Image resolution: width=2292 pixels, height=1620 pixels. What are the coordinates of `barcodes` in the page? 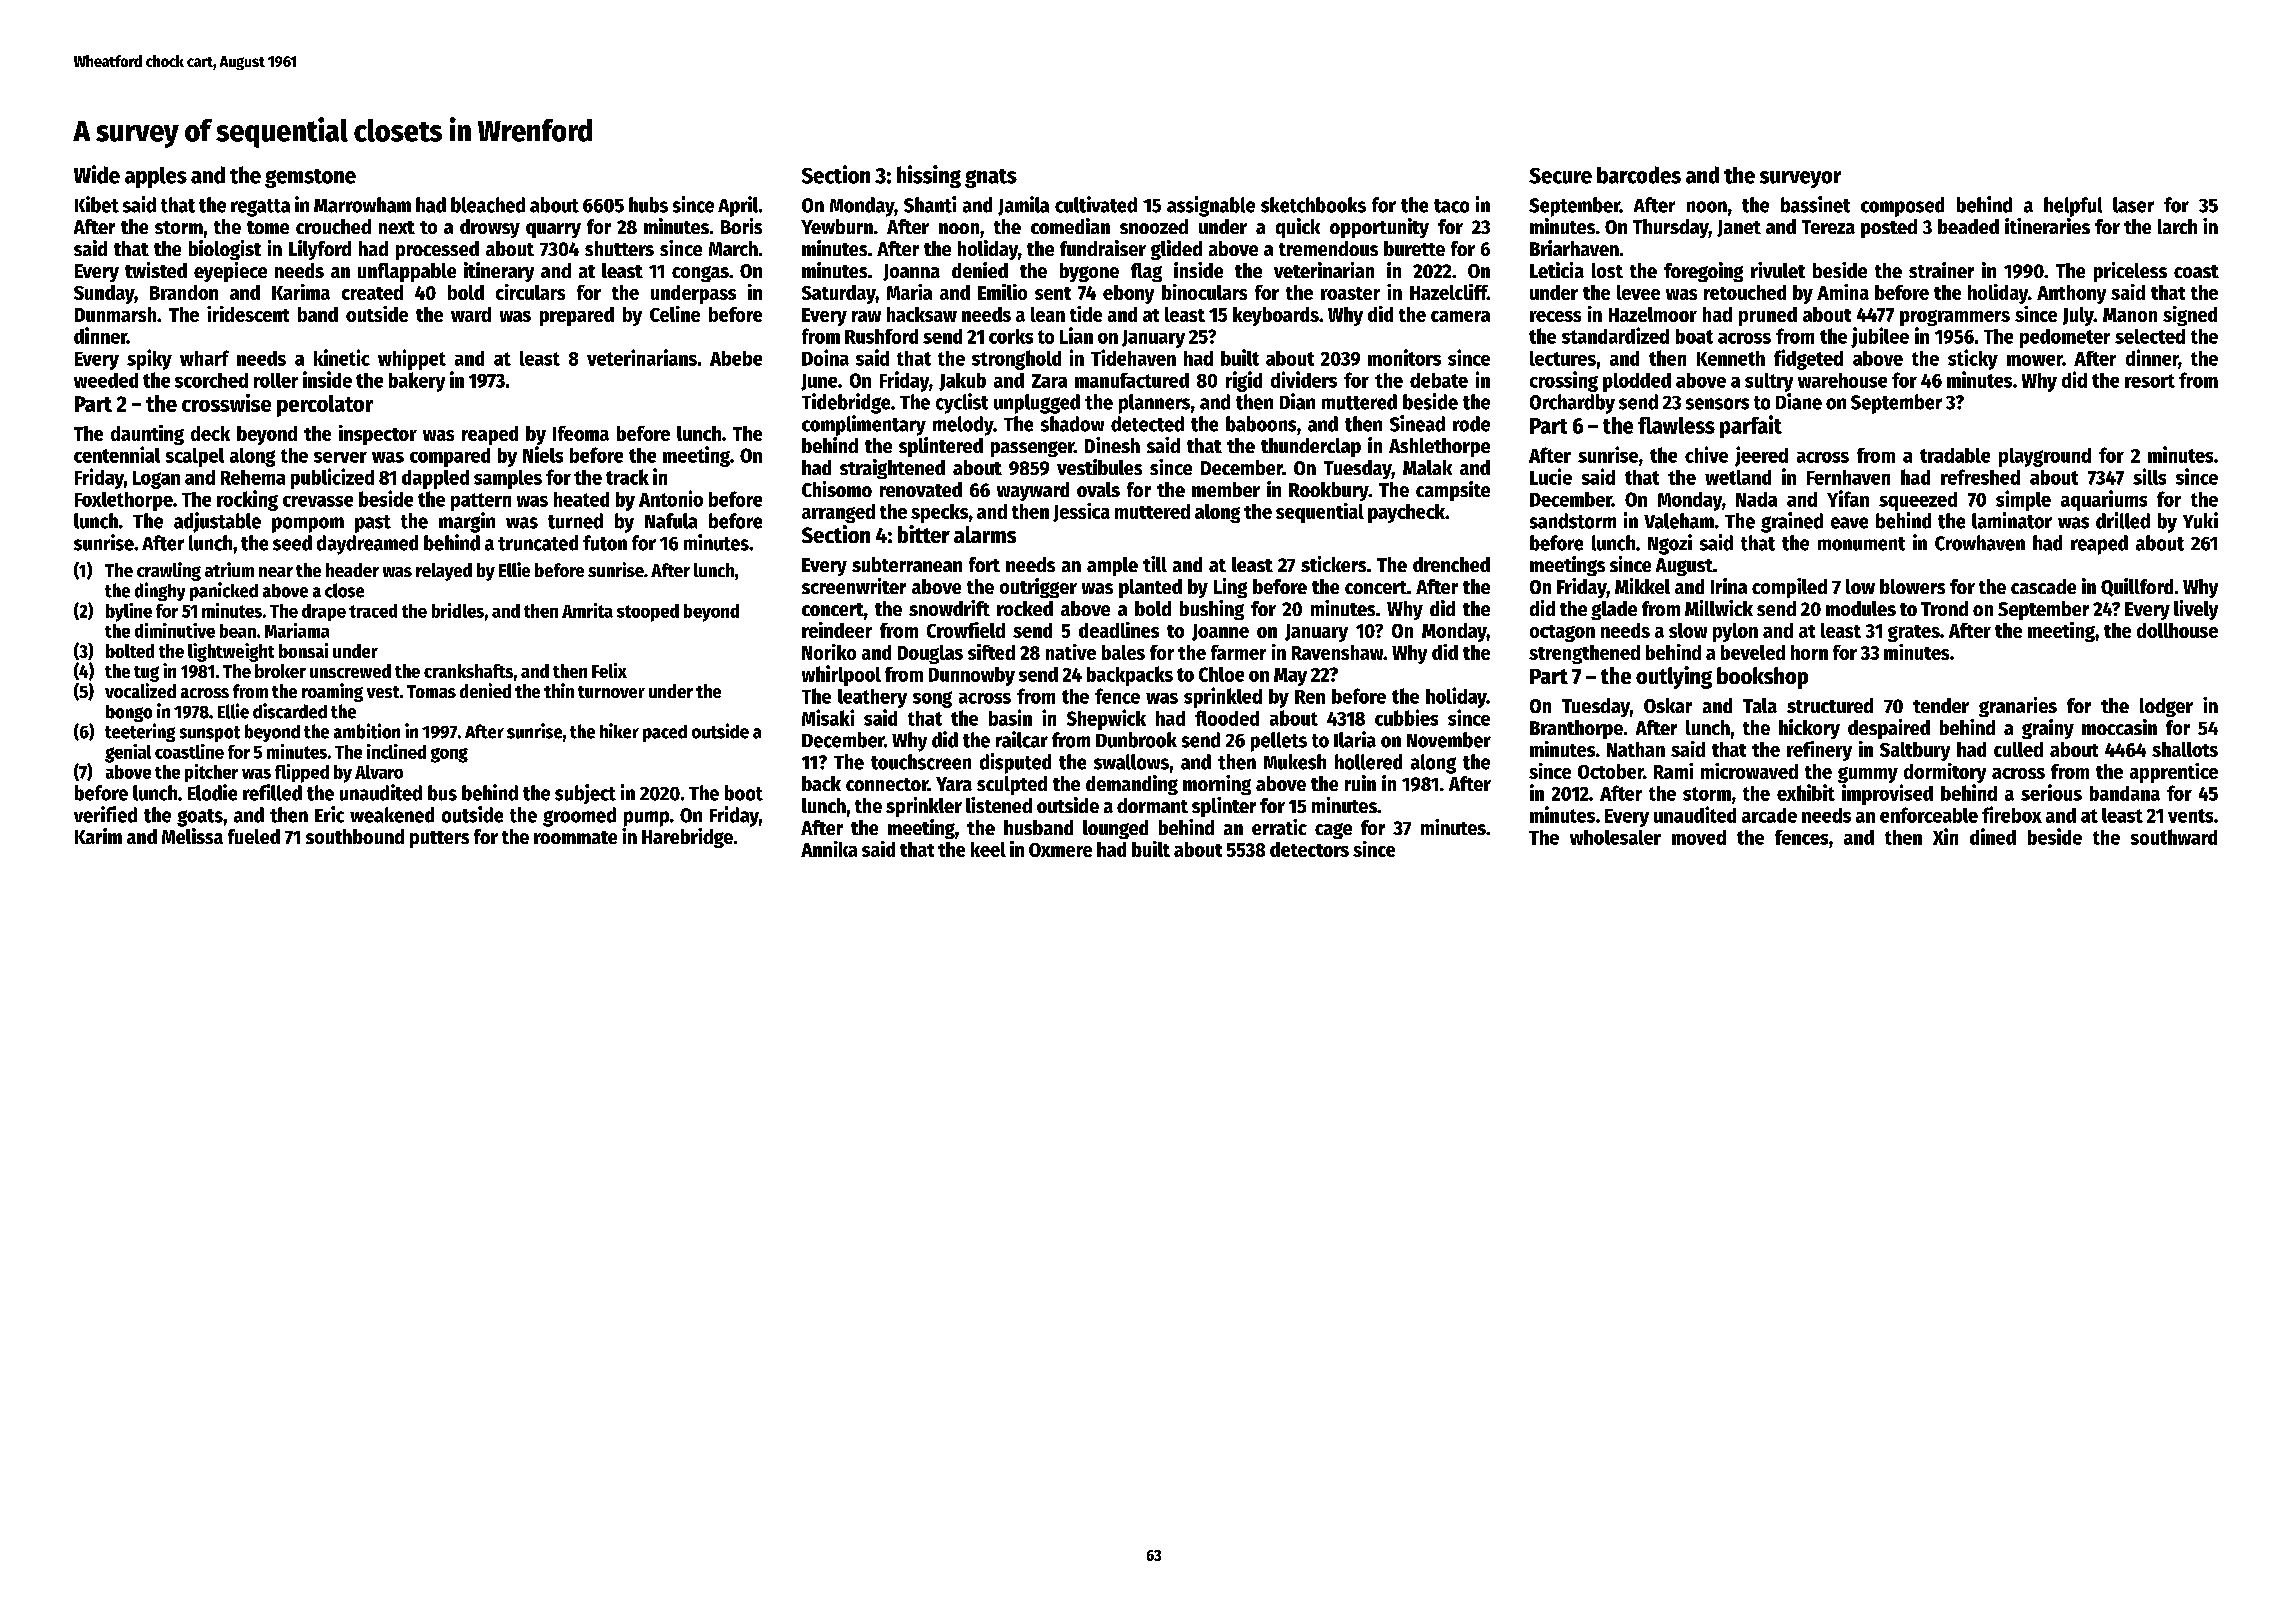 It's located at (1639, 175).
